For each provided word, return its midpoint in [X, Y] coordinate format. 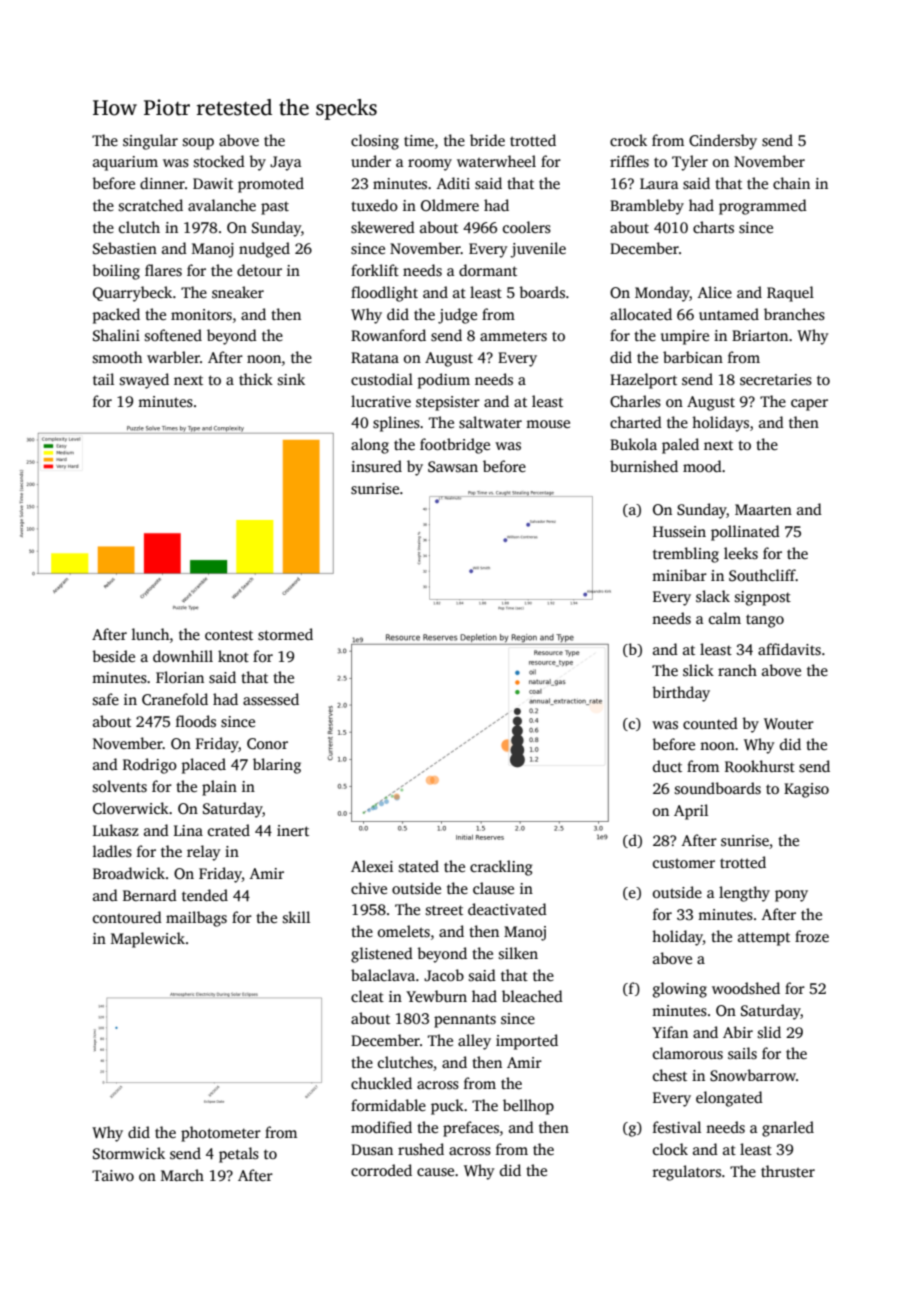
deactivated [507, 909]
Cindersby [723, 142]
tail [103, 379]
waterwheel [496, 161]
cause [435, 1172]
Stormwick [129, 1153]
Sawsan [453, 466]
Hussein [679, 532]
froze [812, 936]
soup [198, 144]
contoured [127, 917]
